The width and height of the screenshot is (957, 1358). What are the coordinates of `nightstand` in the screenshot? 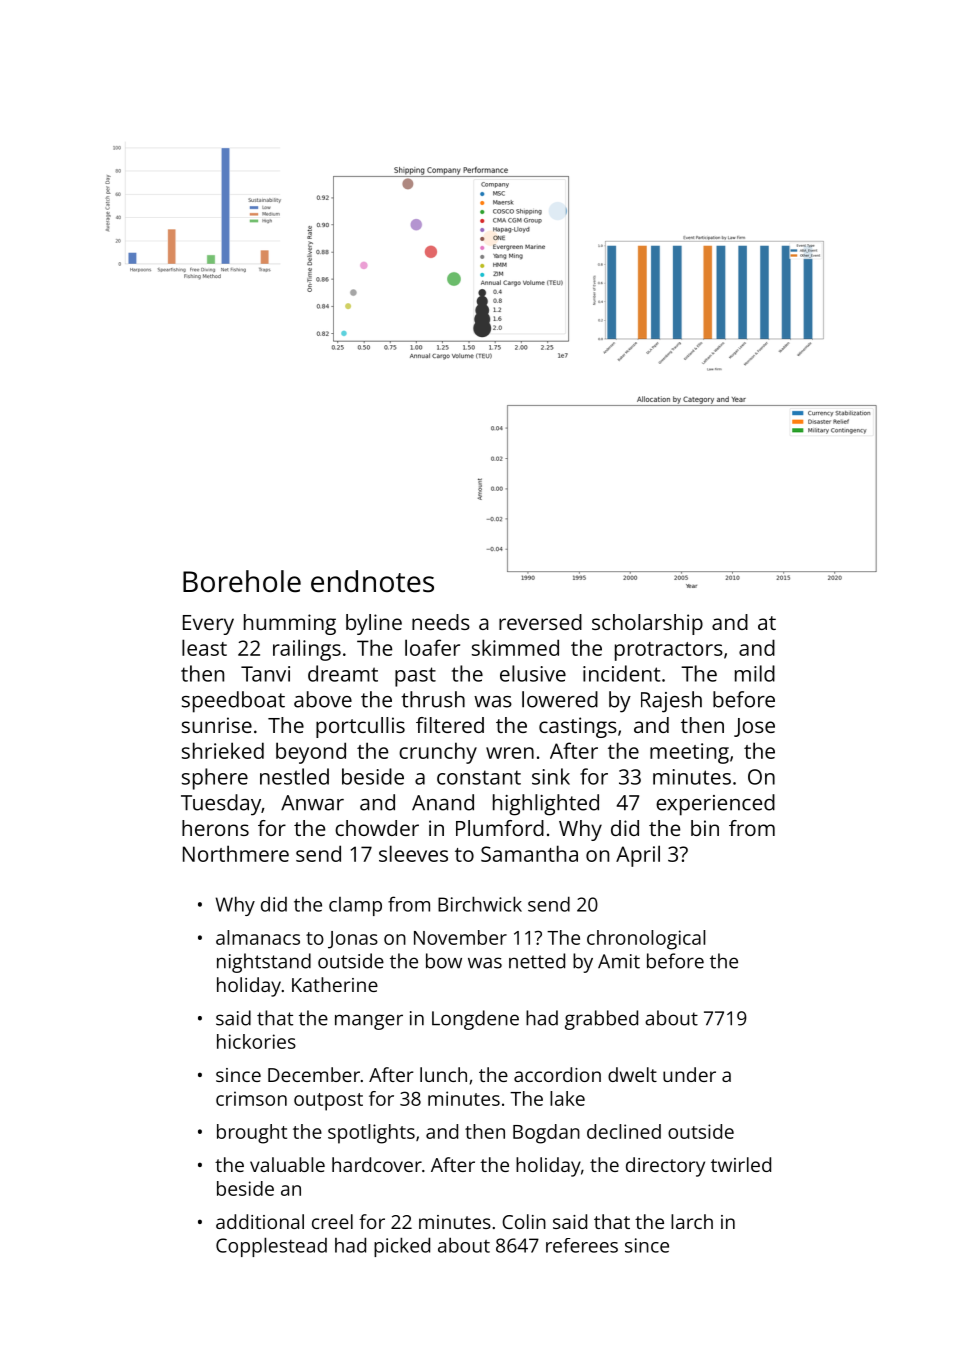 It's located at (264, 963).
